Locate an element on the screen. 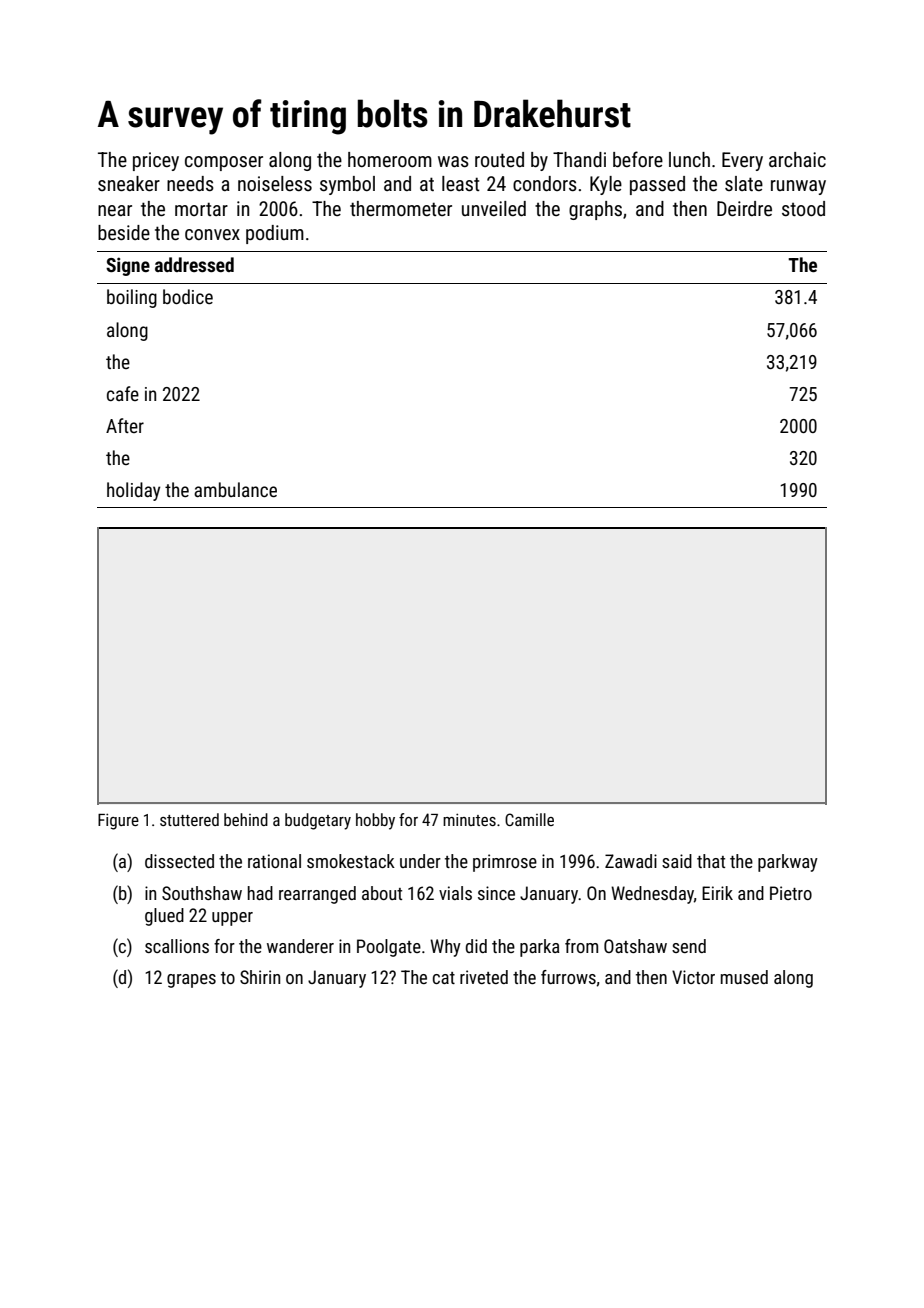 The height and width of the screenshot is (1308, 924). unveiled is located at coordinates (494, 208).
